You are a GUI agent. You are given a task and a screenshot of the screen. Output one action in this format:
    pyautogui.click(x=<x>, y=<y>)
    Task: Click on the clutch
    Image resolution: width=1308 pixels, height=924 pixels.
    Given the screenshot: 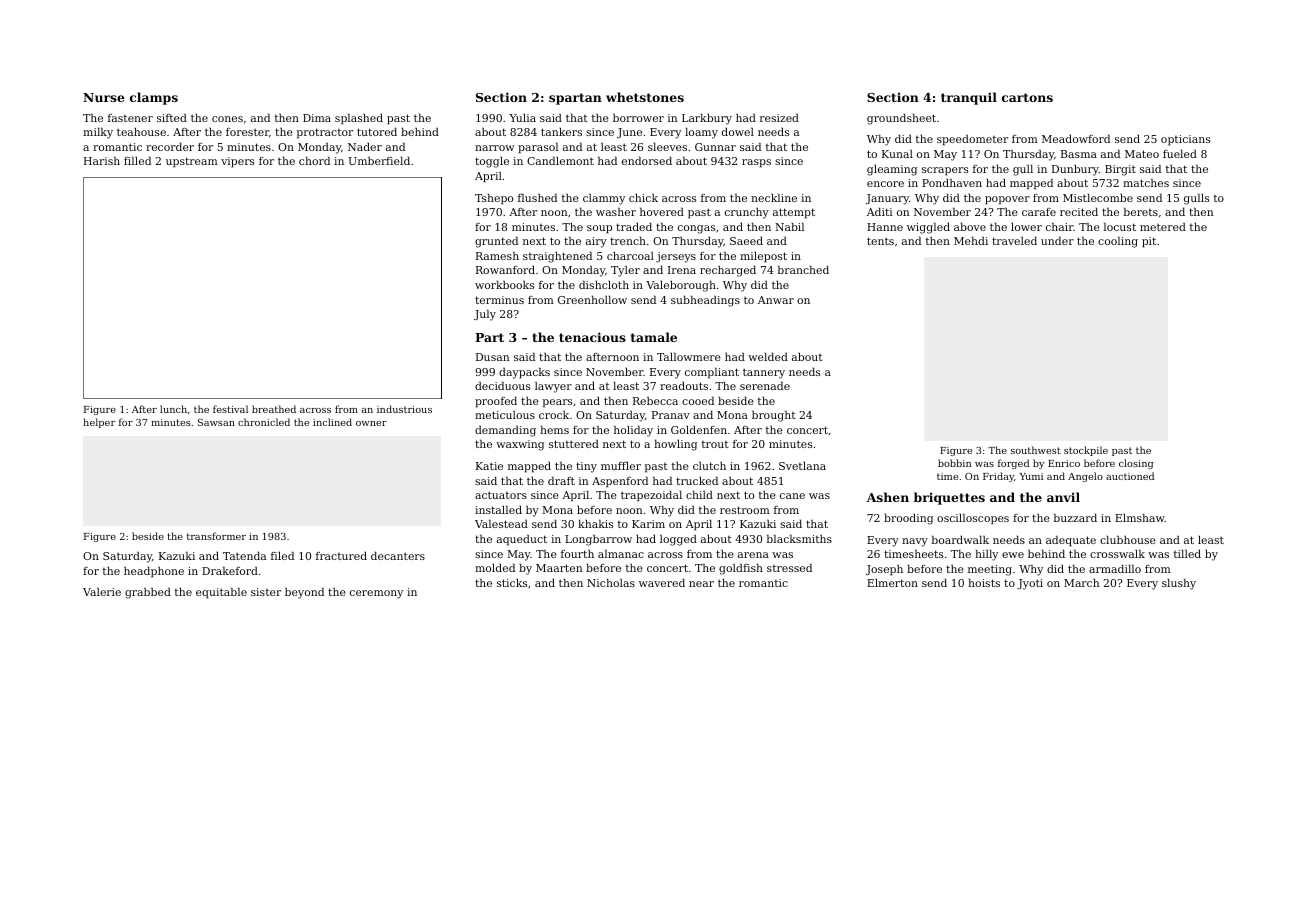 What is the action you would take?
    pyautogui.click(x=709, y=465)
